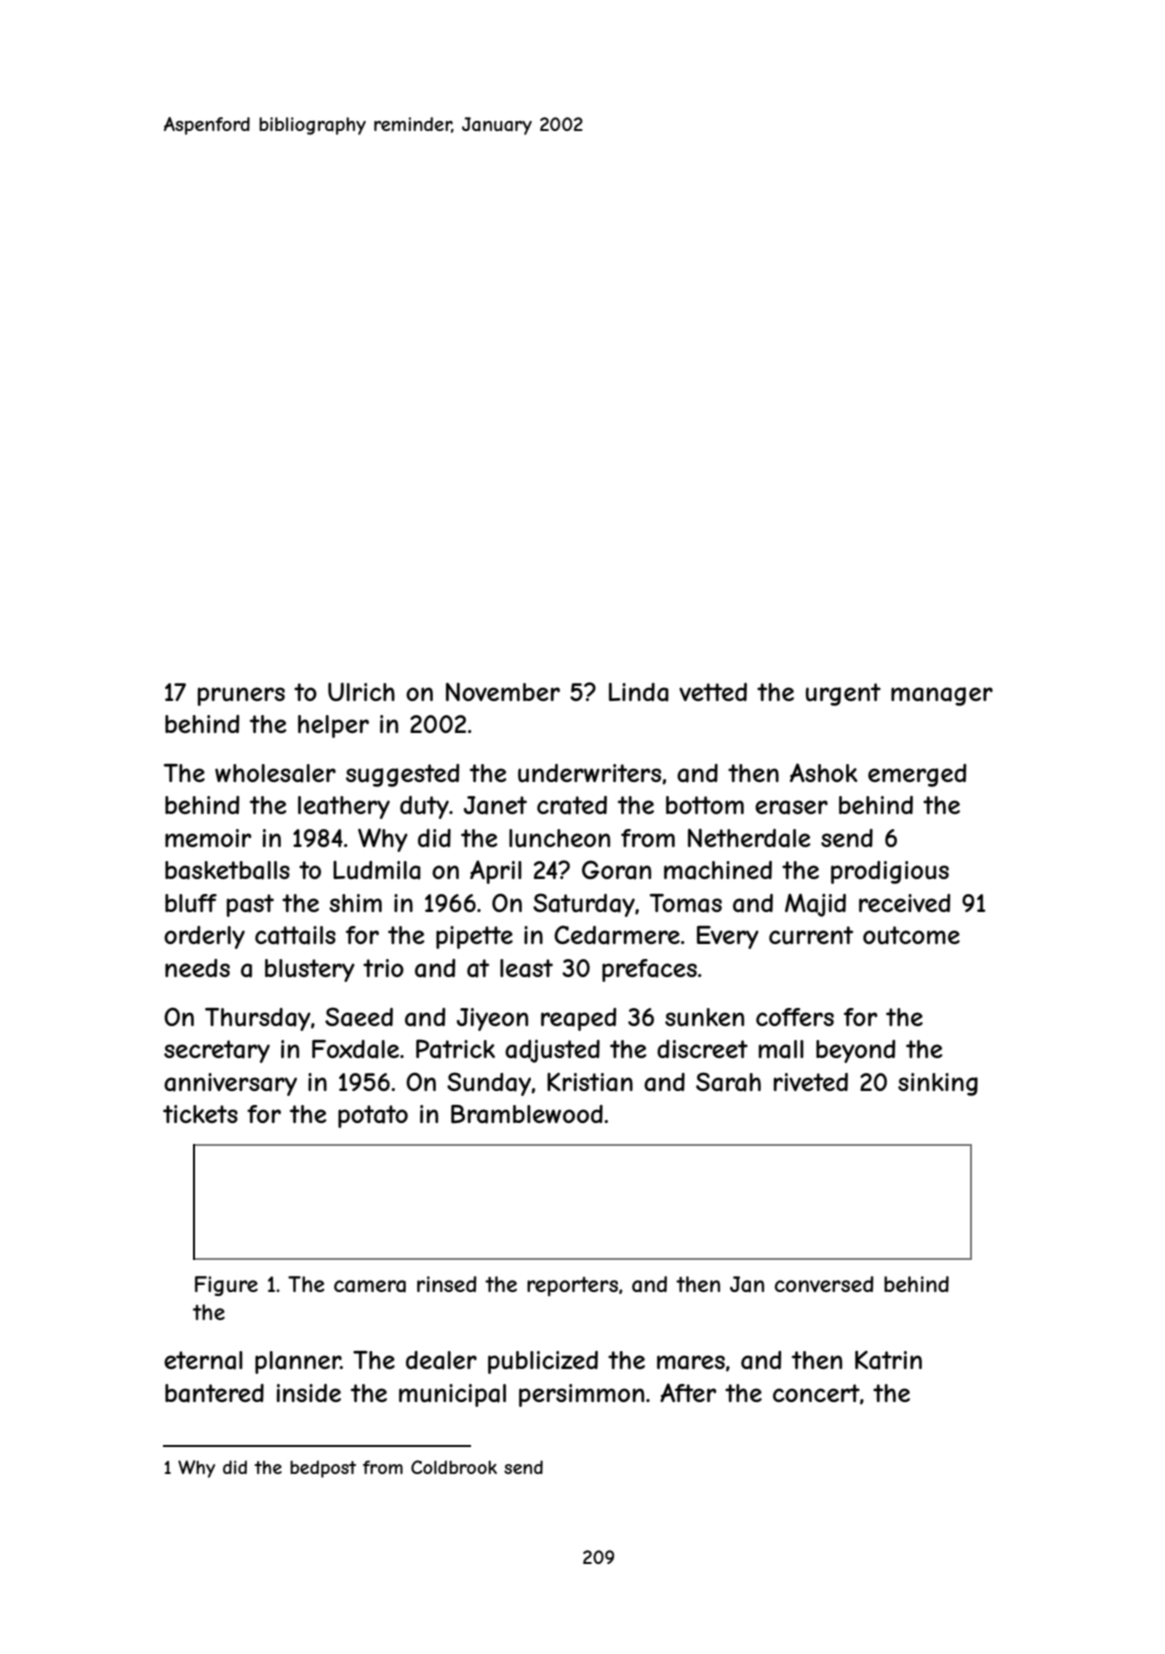 The image size is (1165, 1654). What do you see at coordinates (447, 1284) in the page?
I see `rinsed` at bounding box center [447, 1284].
